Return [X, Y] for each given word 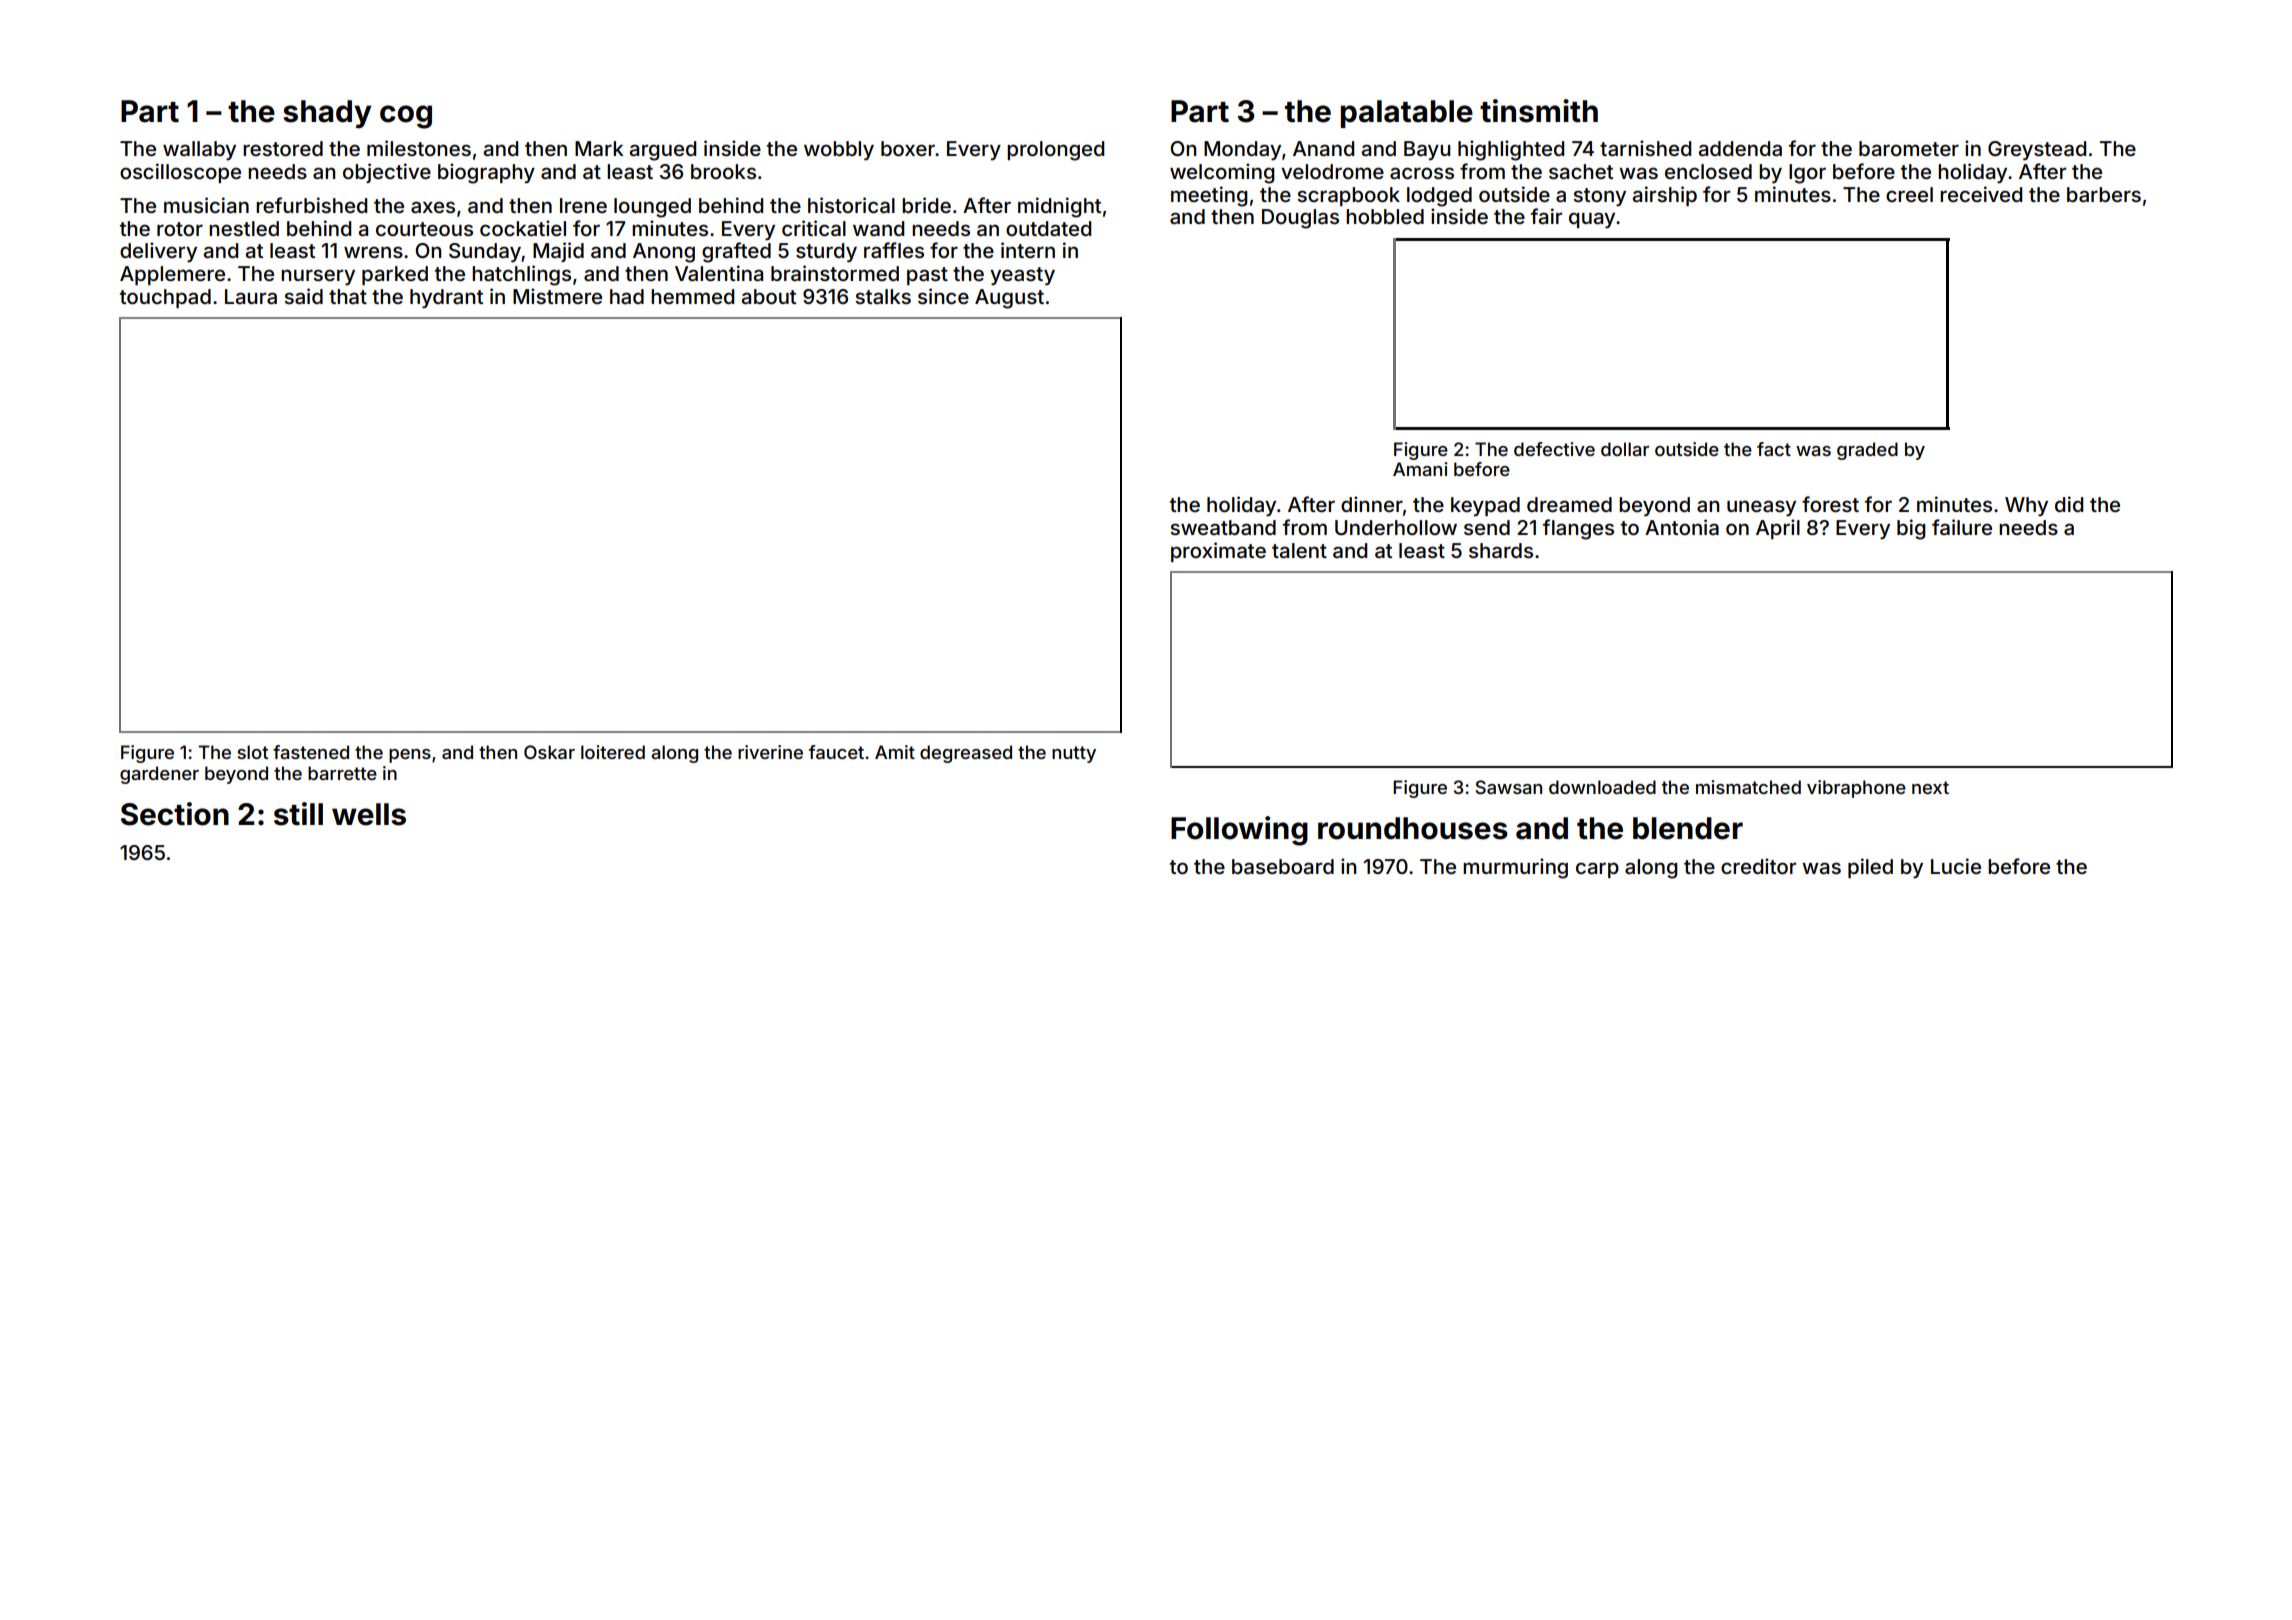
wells [369, 814]
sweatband [1223, 527]
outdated [1048, 228]
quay [1592, 220]
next [1930, 787]
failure [1962, 527]
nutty [1074, 754]
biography [486, 173]
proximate [1218, 552]
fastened [311, 752]
